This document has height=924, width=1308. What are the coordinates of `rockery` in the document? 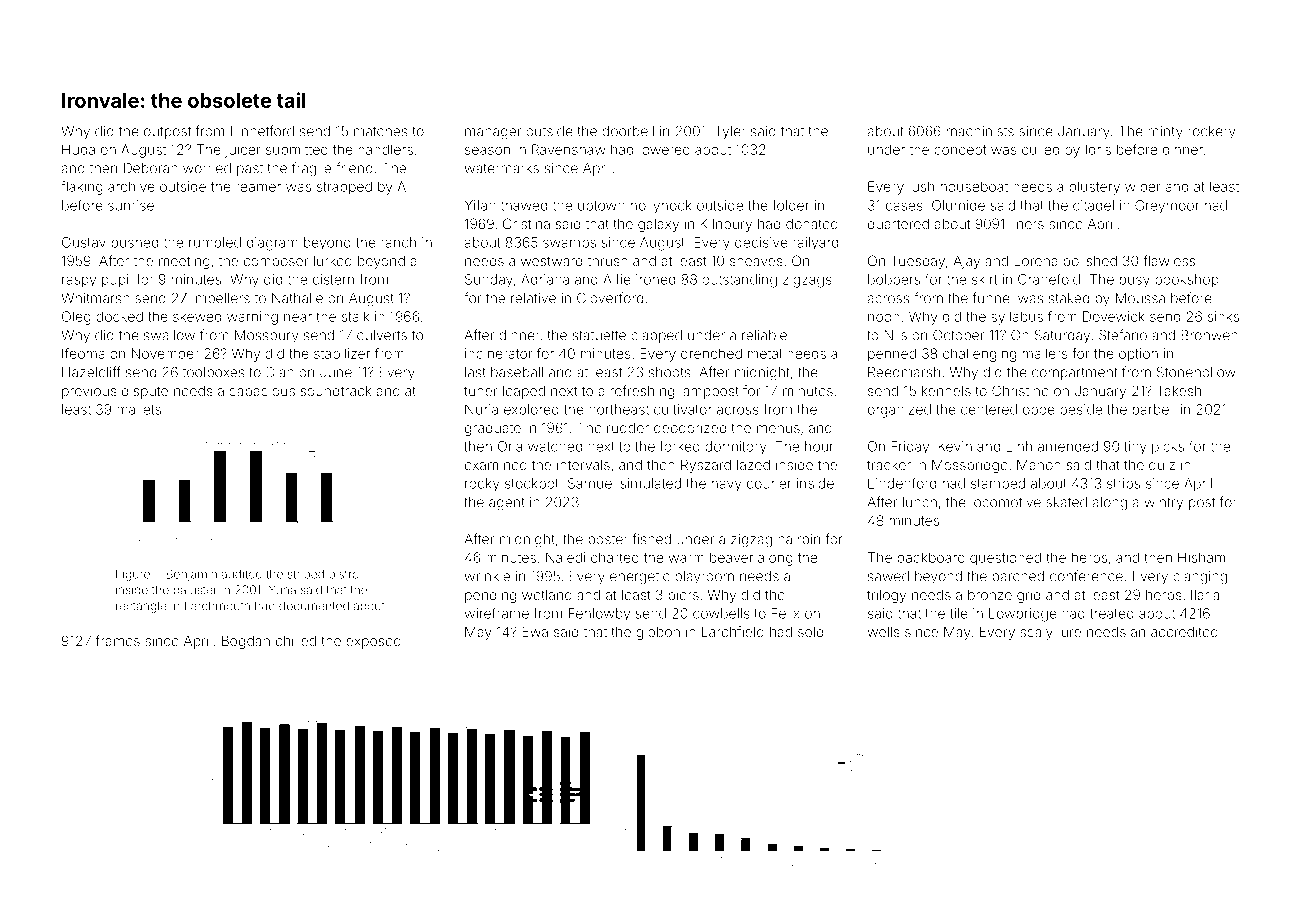 It's located at (1211, 132).
